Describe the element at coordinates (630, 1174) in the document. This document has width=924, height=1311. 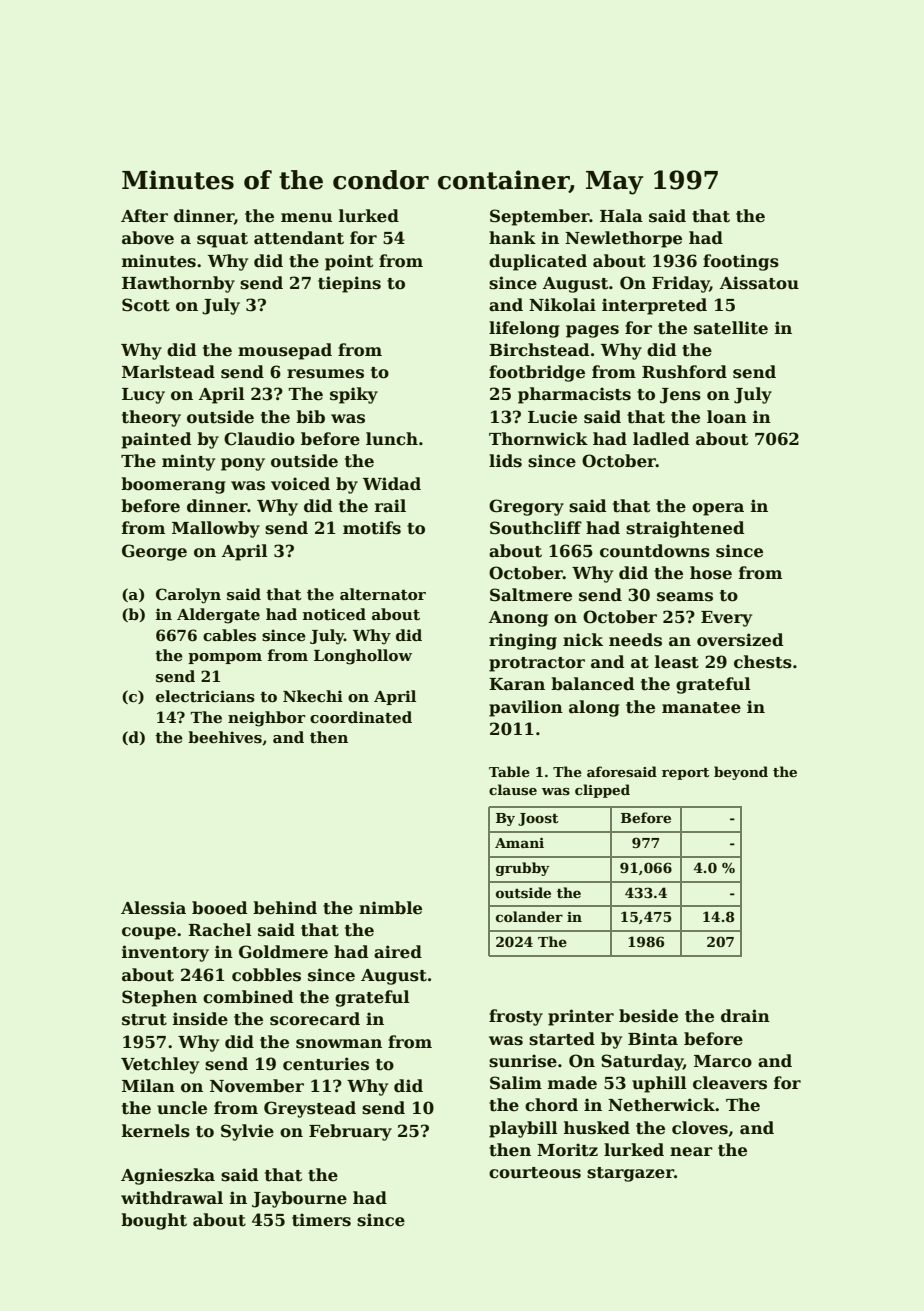
I see `stargazer` at that location.
